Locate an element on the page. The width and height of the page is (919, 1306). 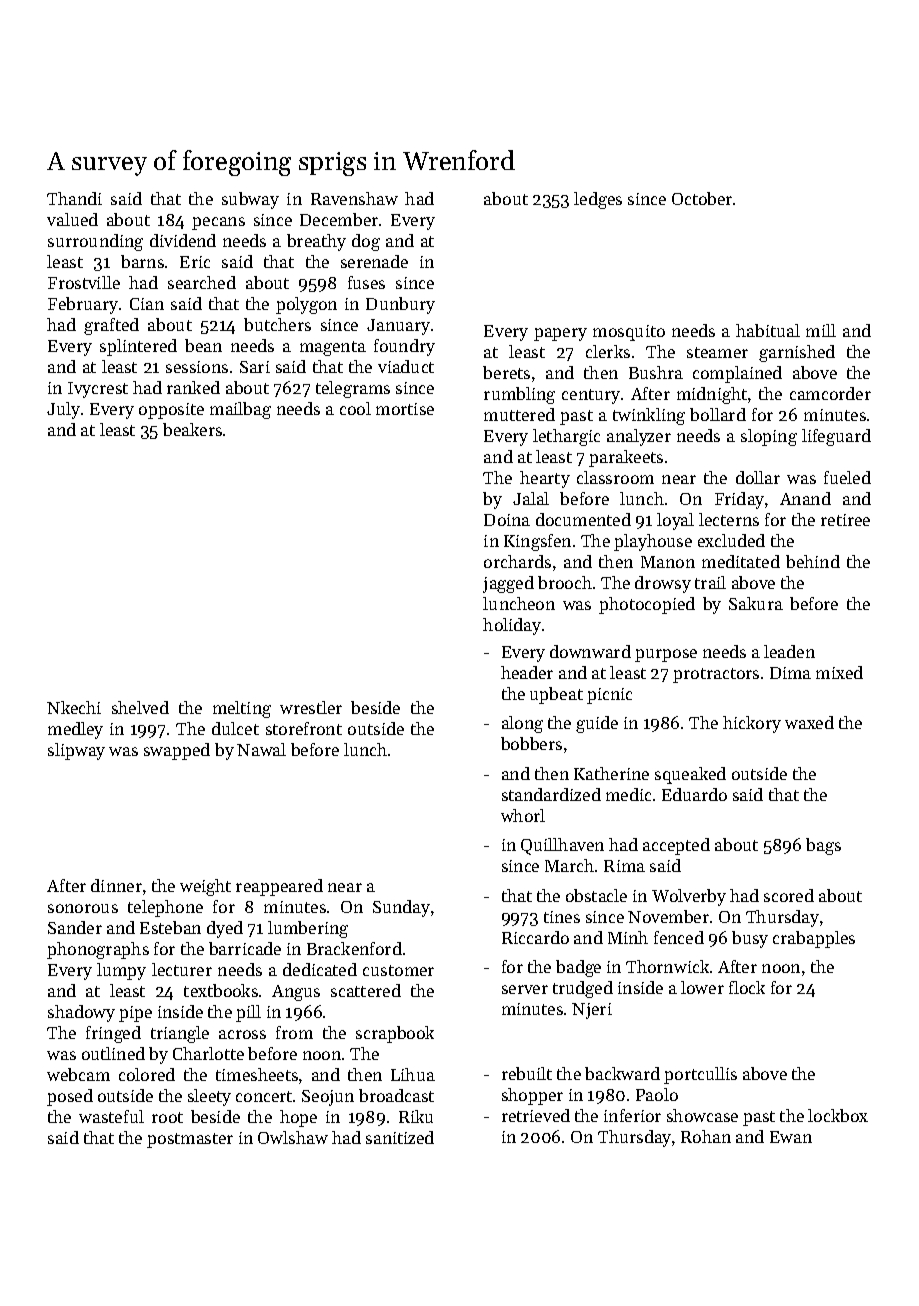
documented is located at coordinates (583, 519).
